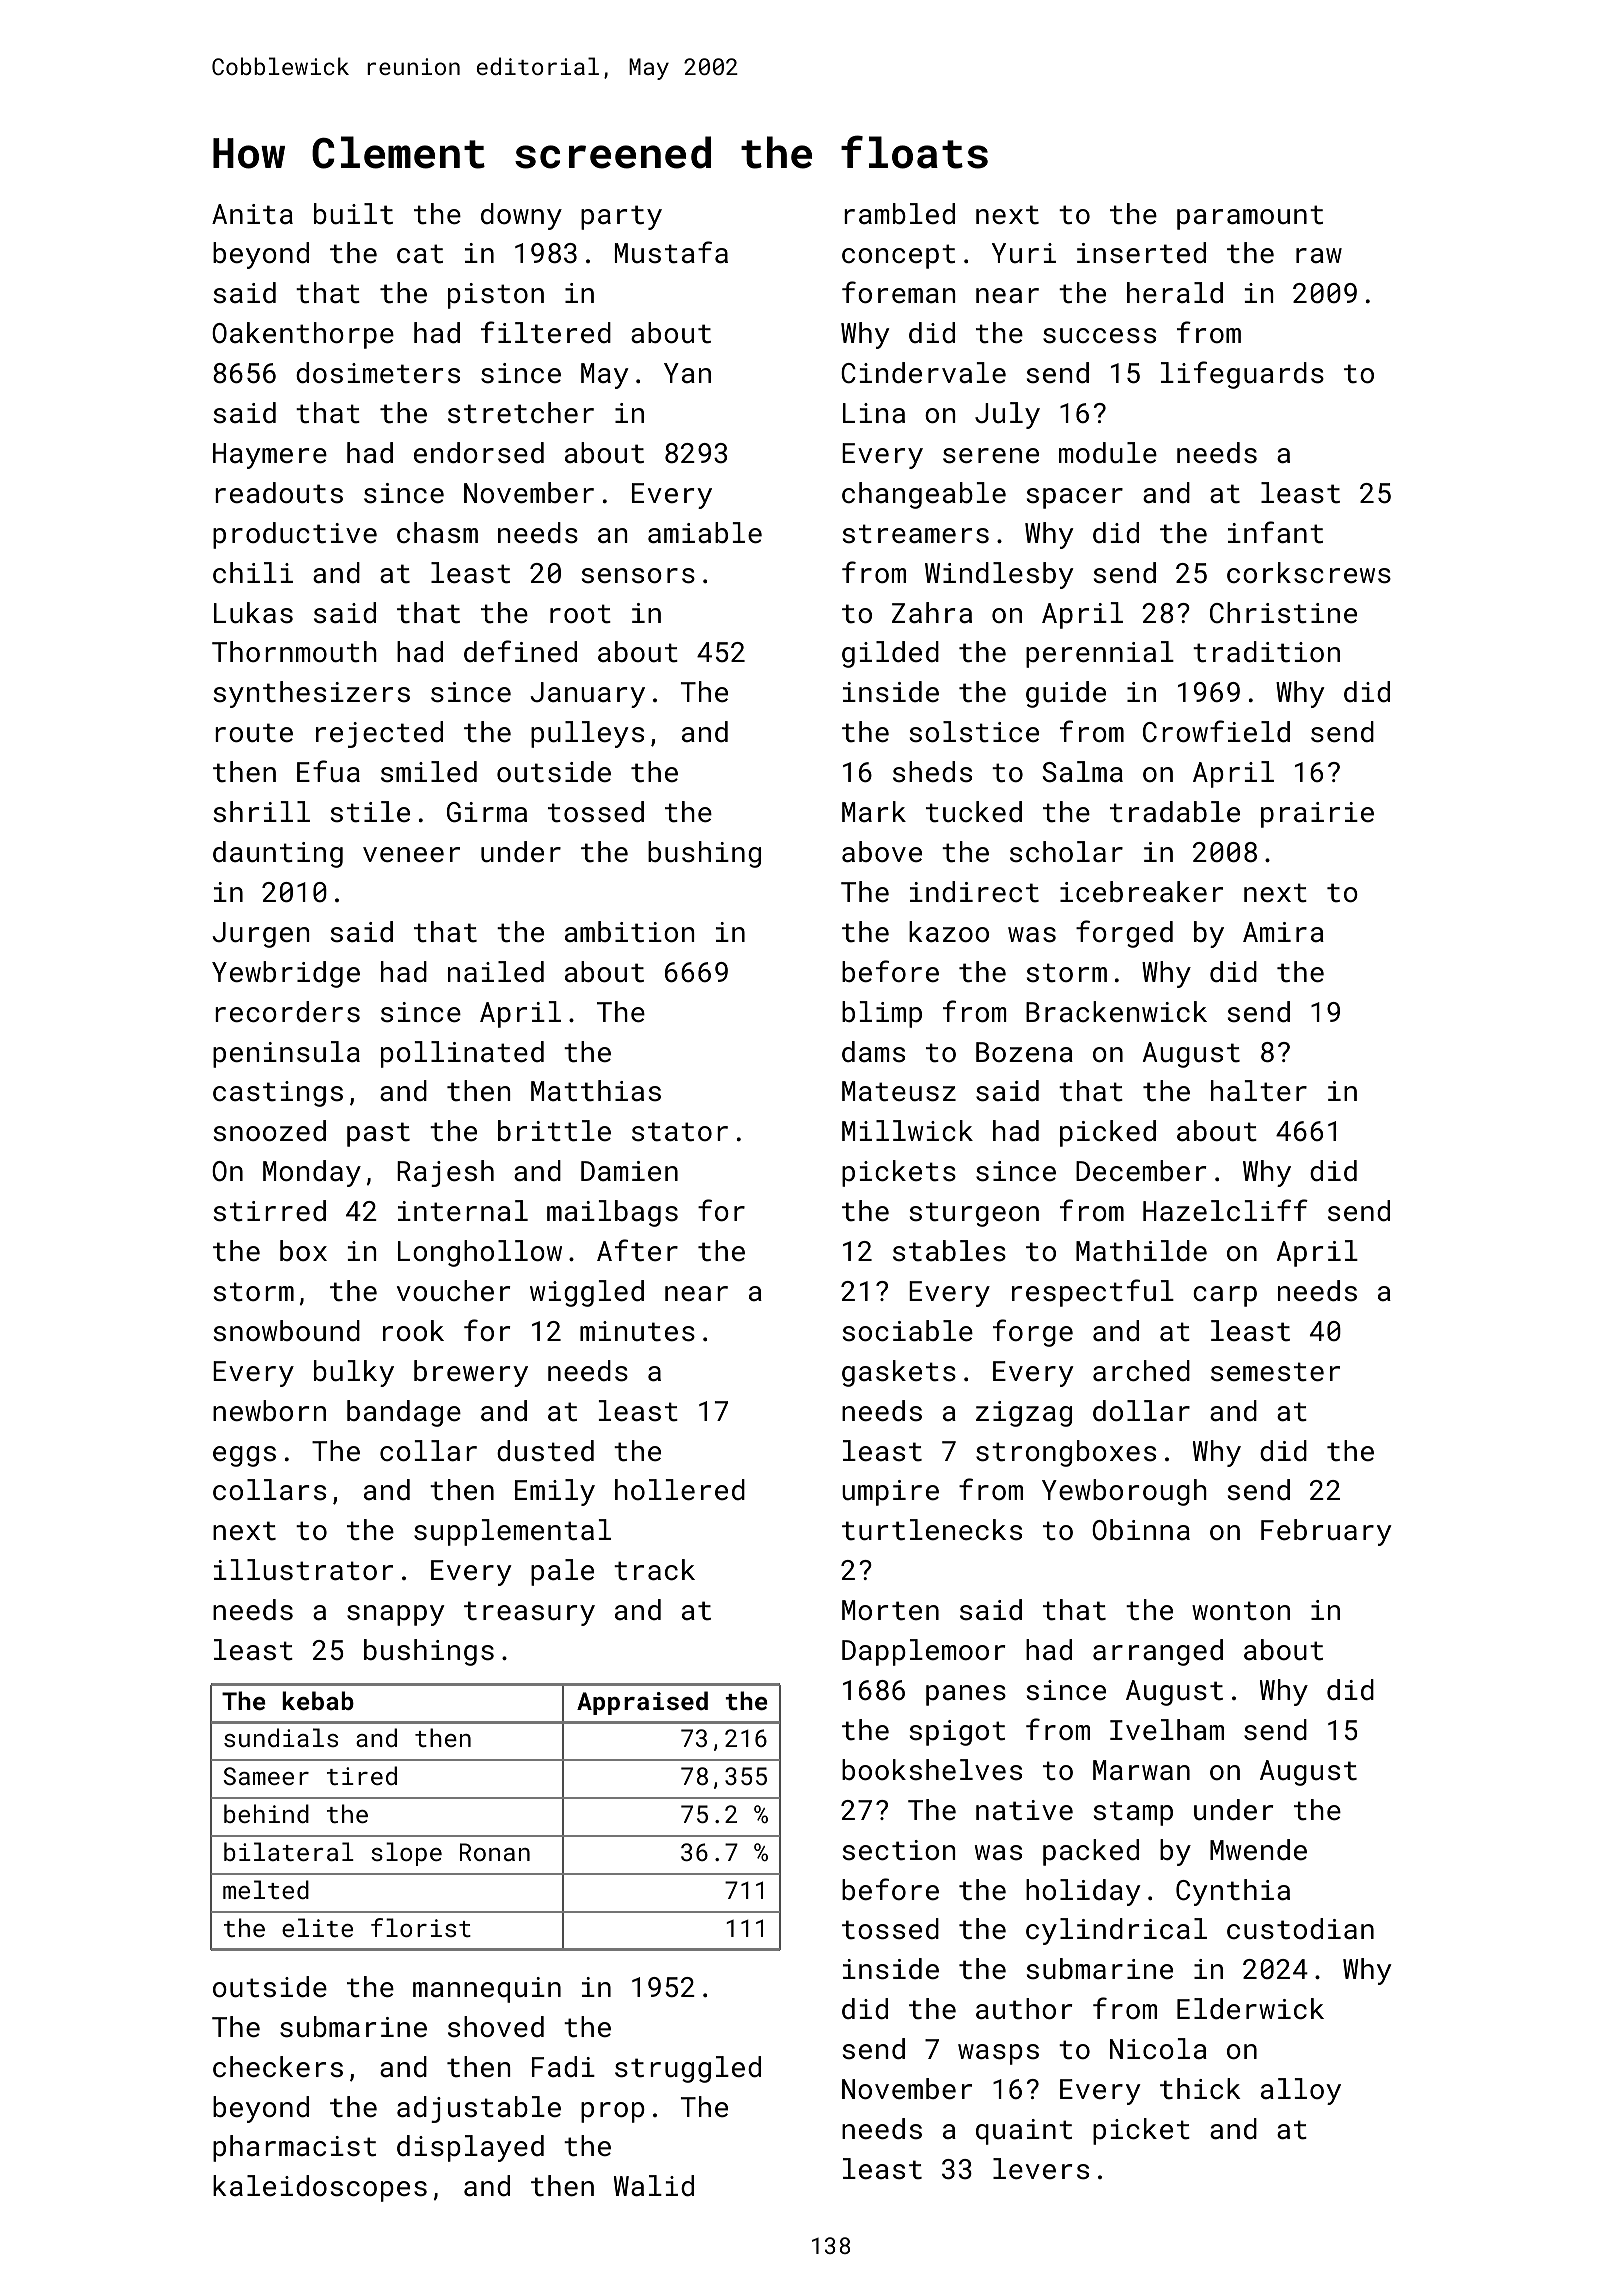 The width and height of the screenshot is (1620, 2292). What do you see at coordinates (629, 932) in the screenshot?
I see `ambition` at bounding box center [629, 932].
